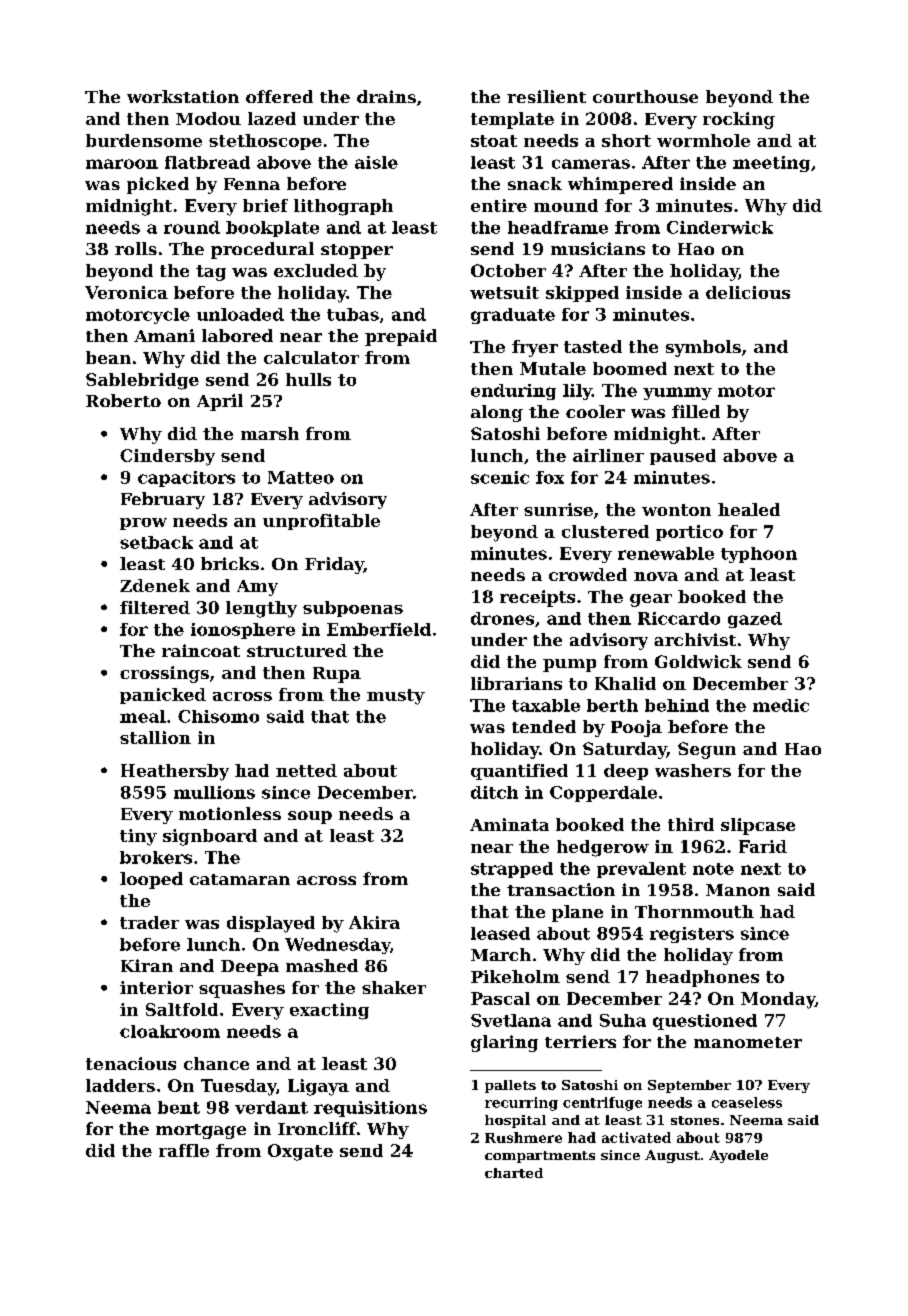 Image resolution: width=908 pixels, height=1316 pixels. I want to click on exacting, so click(329, 1011).
